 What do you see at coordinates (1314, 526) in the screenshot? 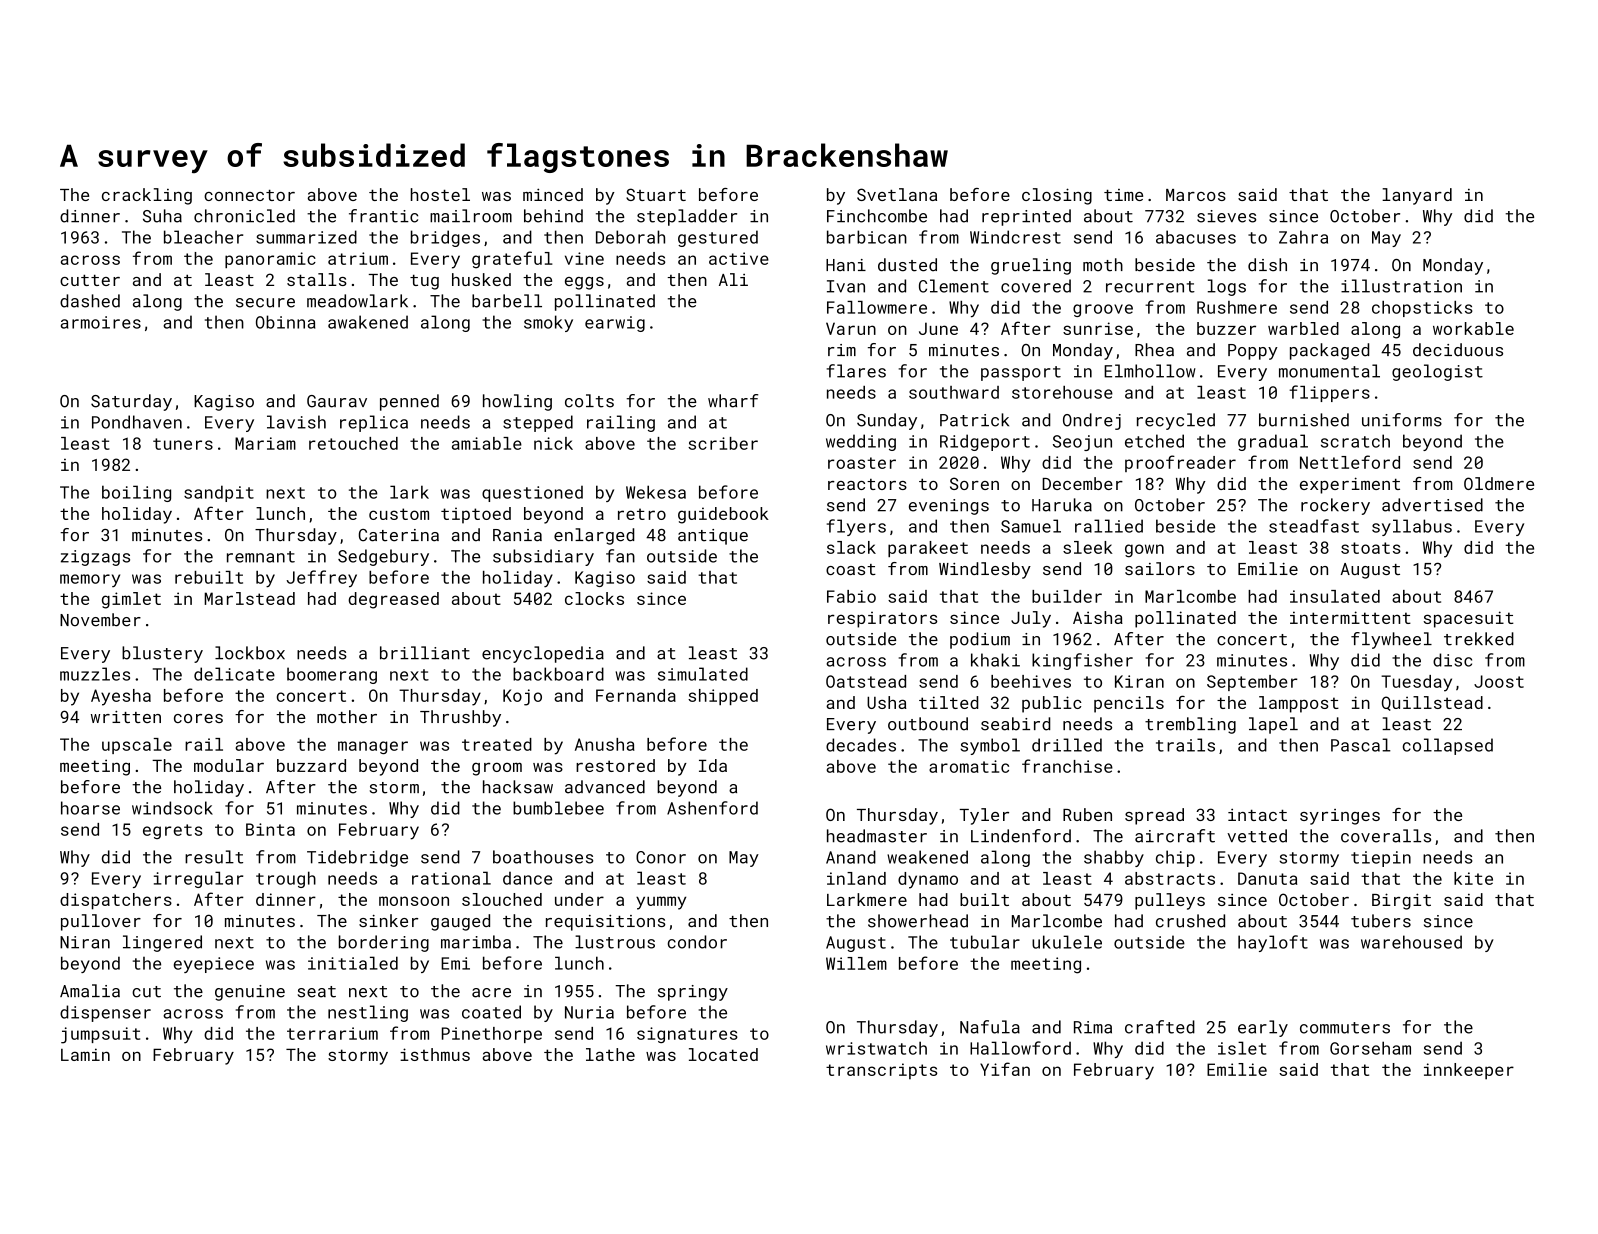
I see `steadfast` at bounding box center [1314, 526].
